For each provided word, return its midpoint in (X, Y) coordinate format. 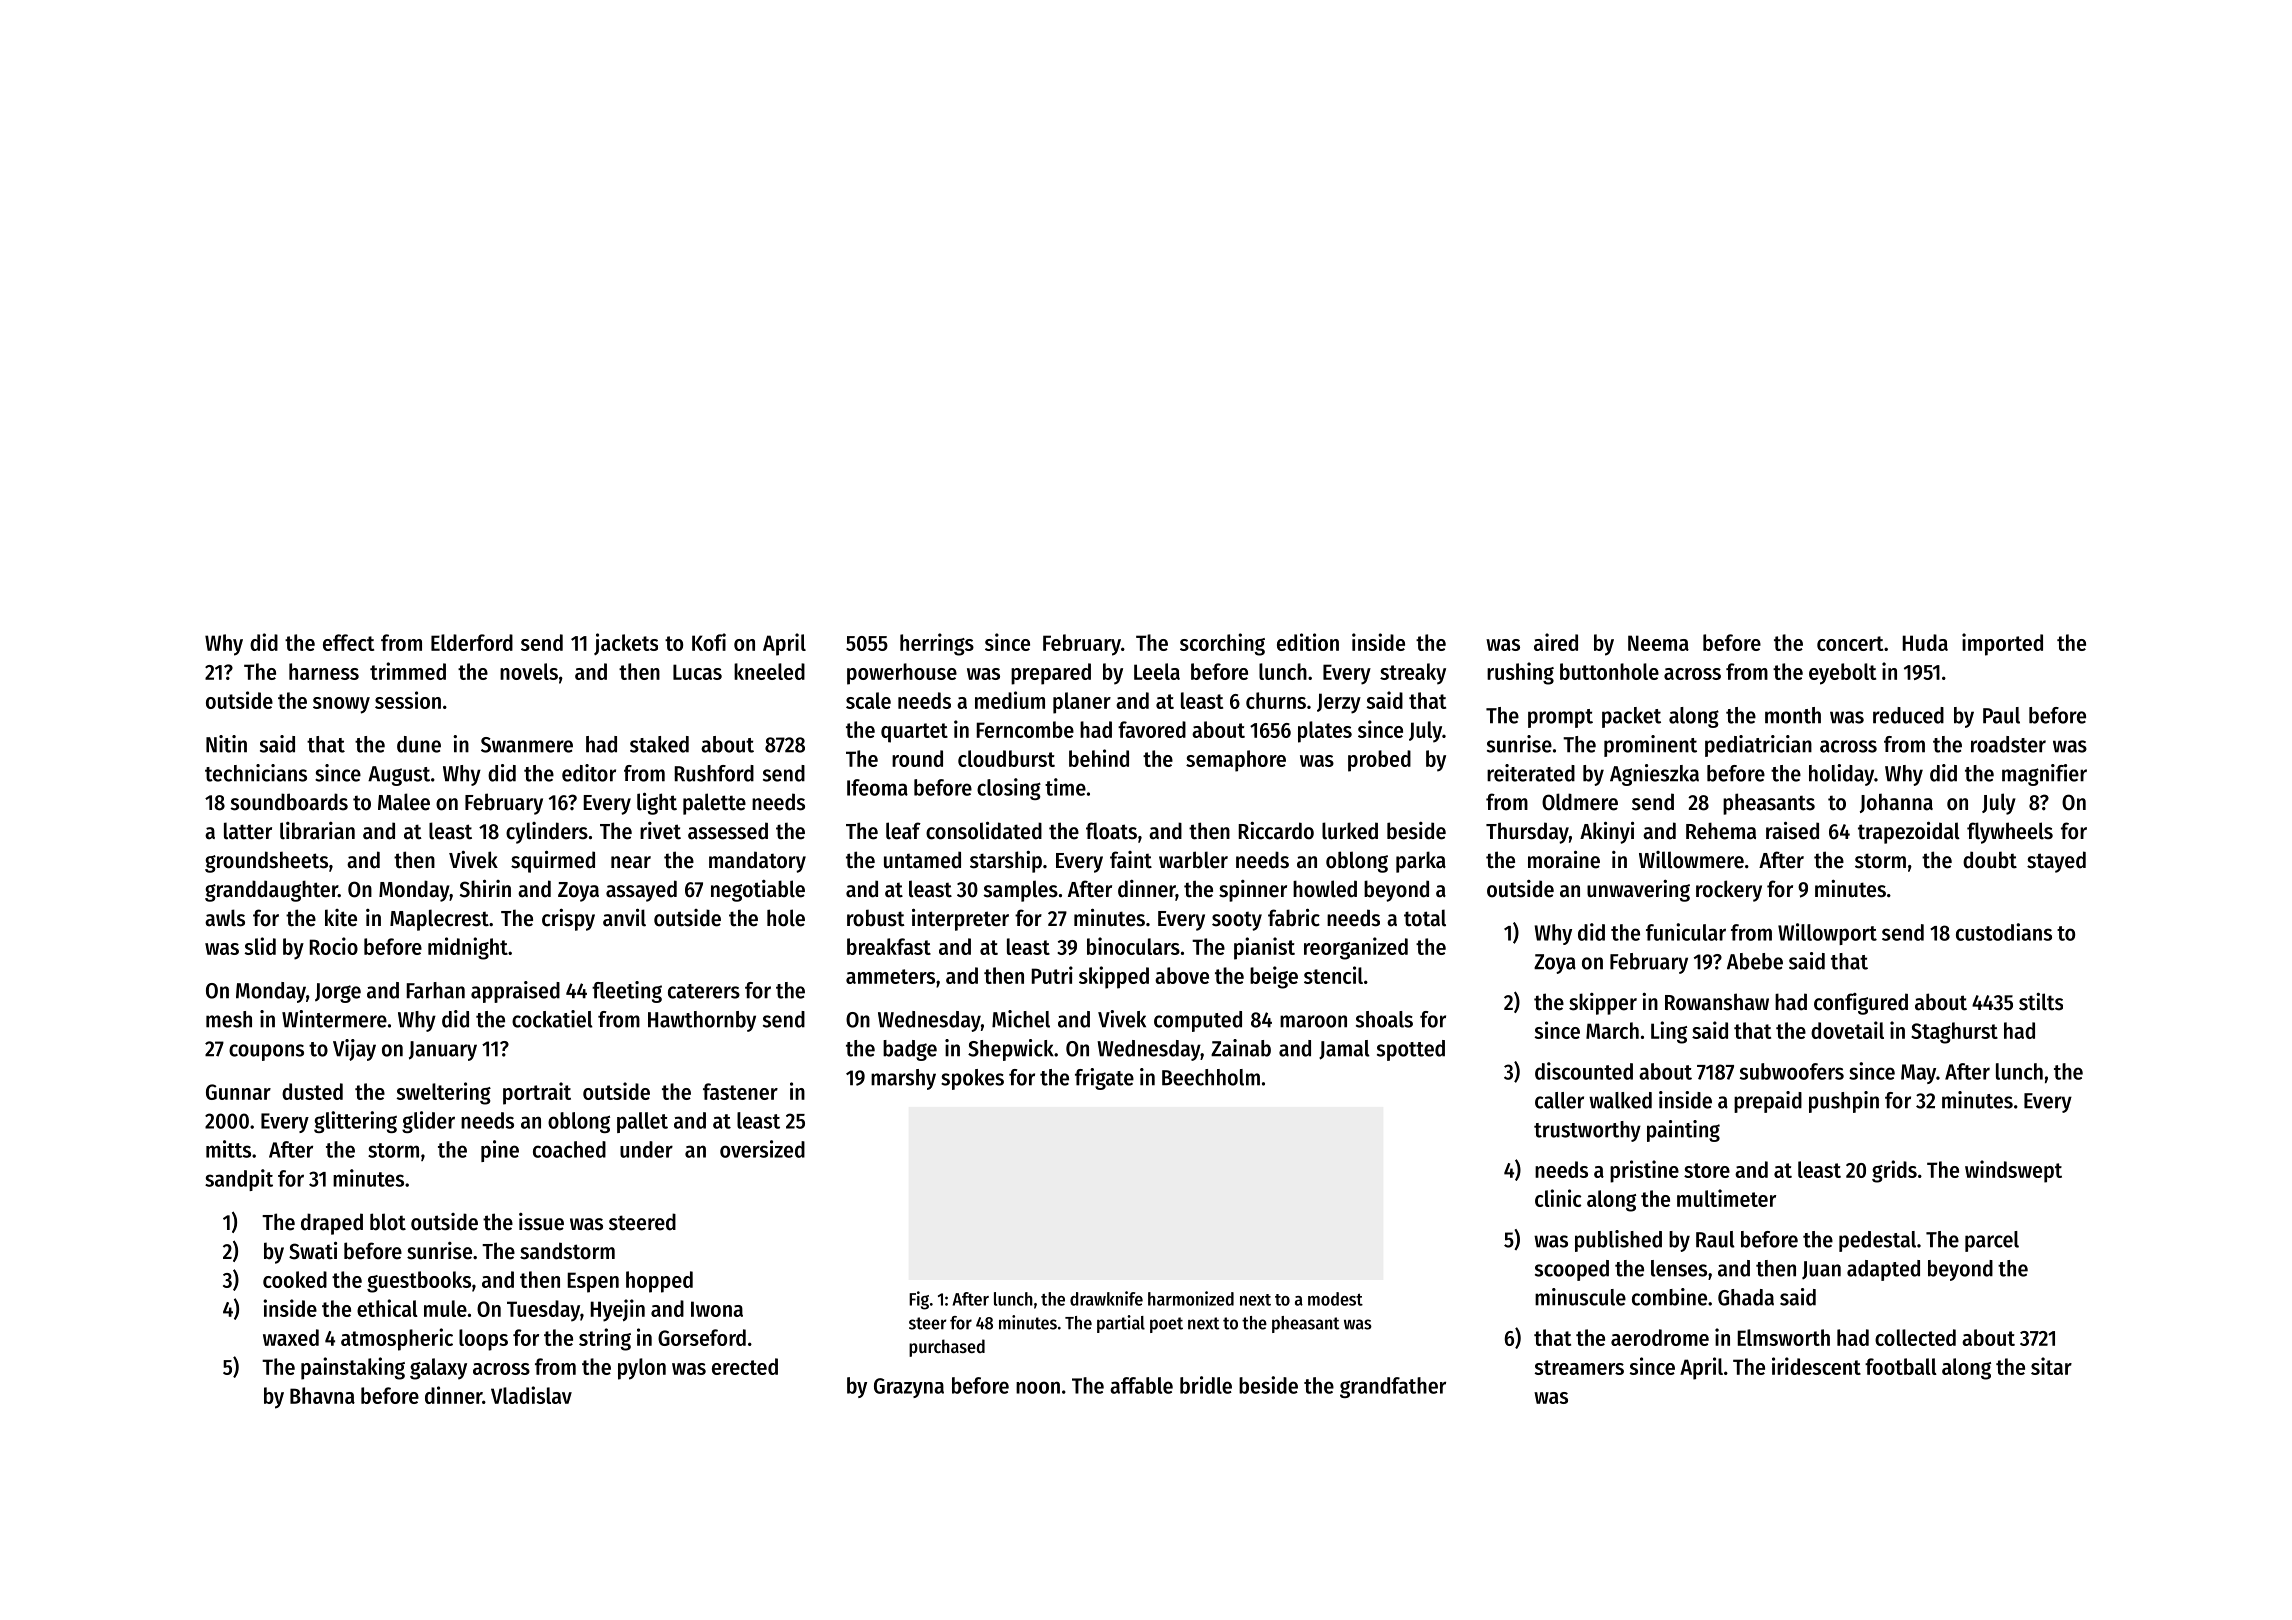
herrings (937, 644)
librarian (317, 831)
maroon (1313, 1021)
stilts (2041, 1002)
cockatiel (552, 1019)
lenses (1679, 1268)
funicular (1686, 932)
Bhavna (322, 1395)
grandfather (1393, 1387)
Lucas (697, 672)
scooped (1572, 1270)
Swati (313, 1250)
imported (2002, 644)
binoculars (1133, 946)
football (1901, 1366)
